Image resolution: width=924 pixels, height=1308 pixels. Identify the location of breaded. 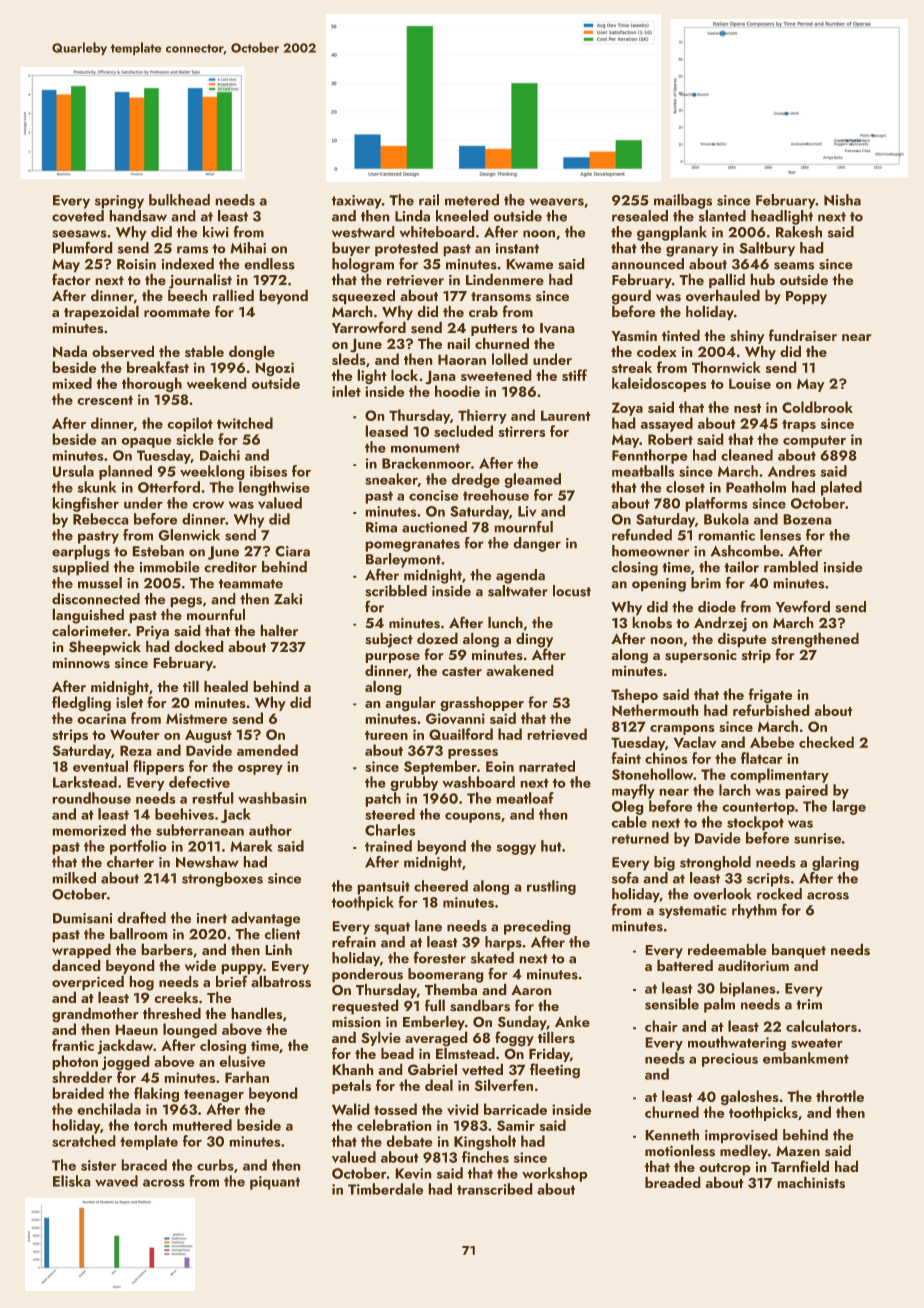
(673, 1182).
